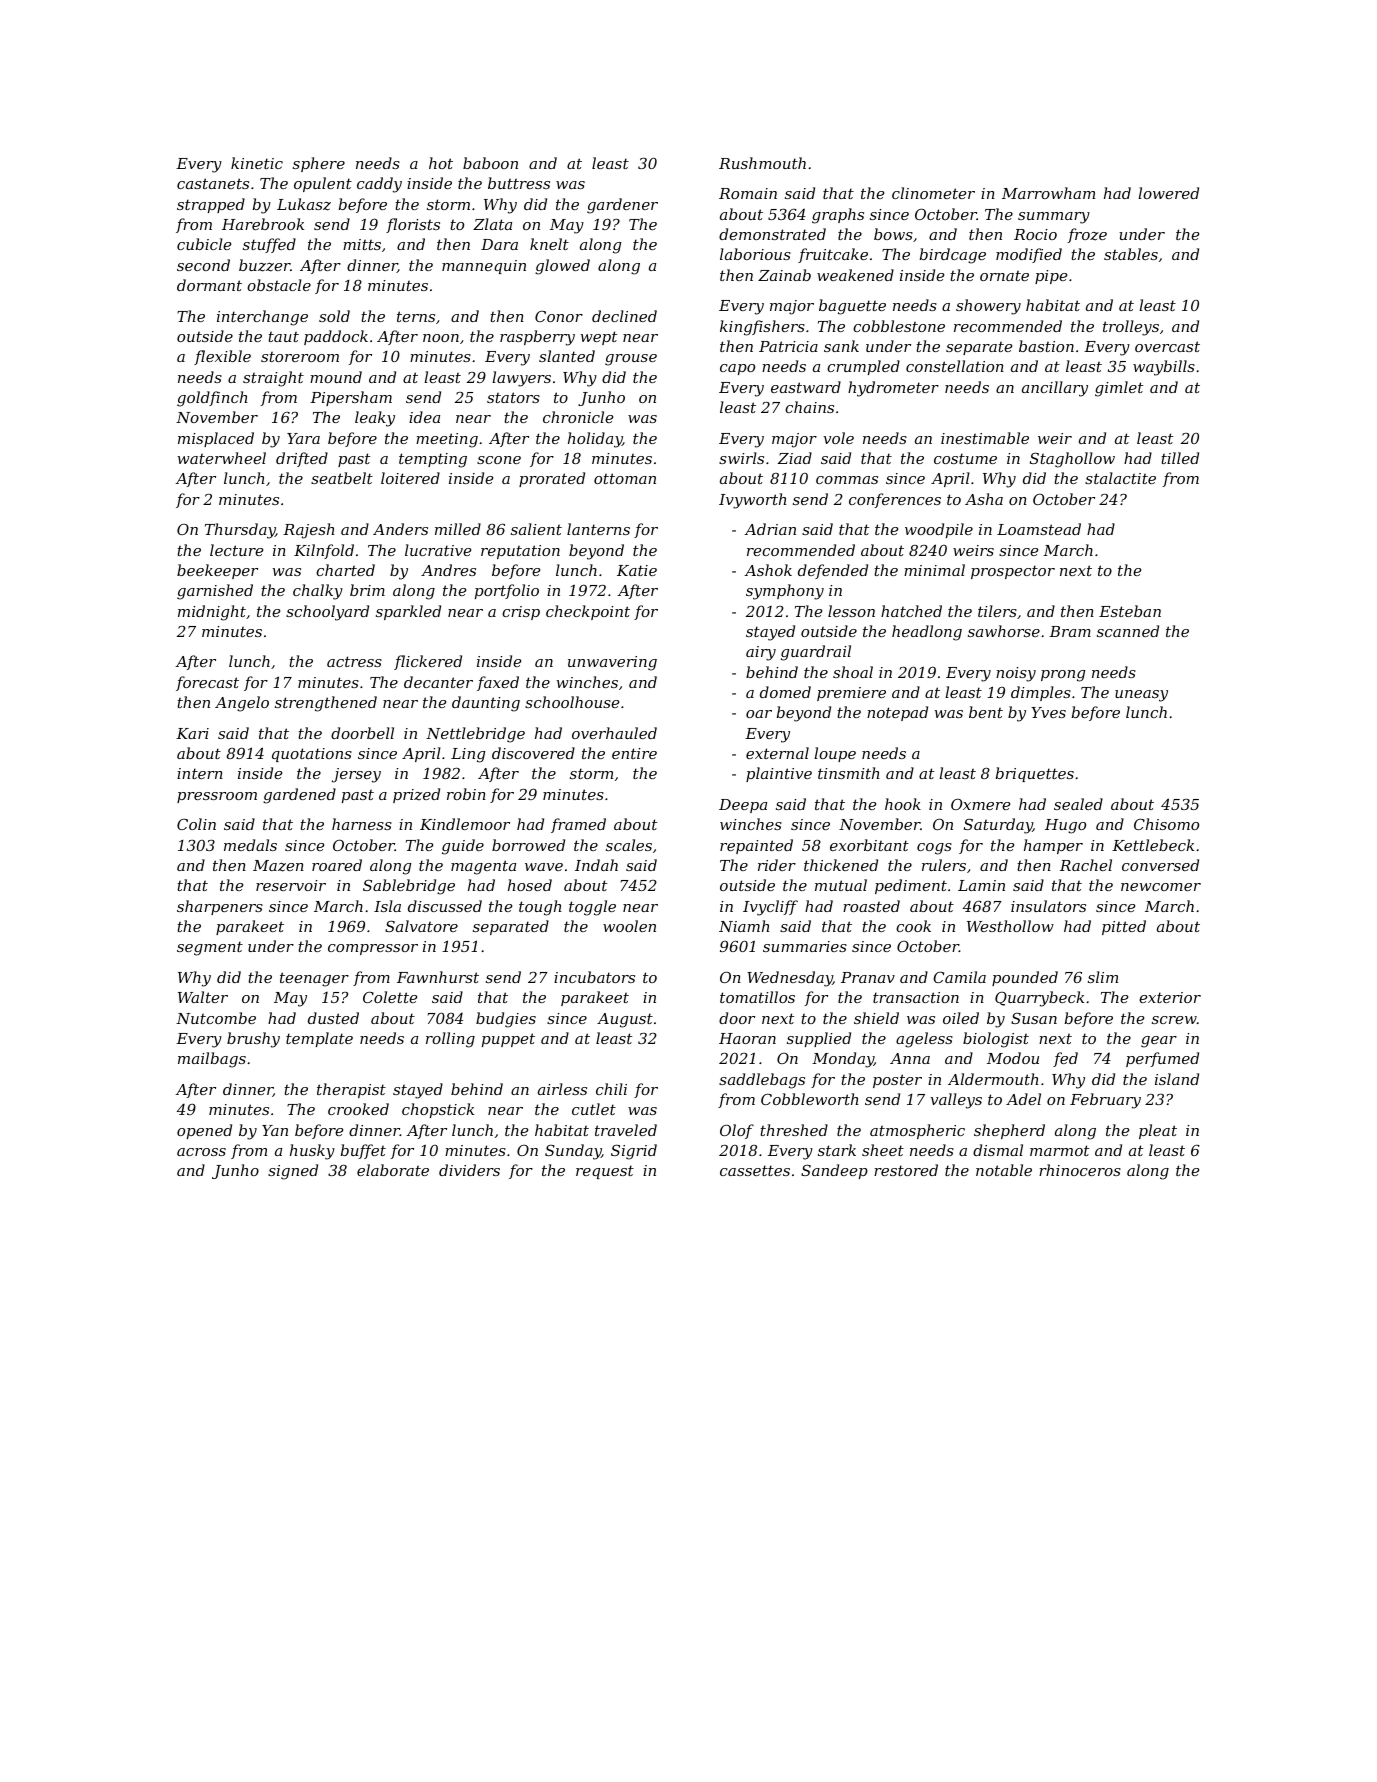  I want to click on Rushmouth, so click(762, 163).
